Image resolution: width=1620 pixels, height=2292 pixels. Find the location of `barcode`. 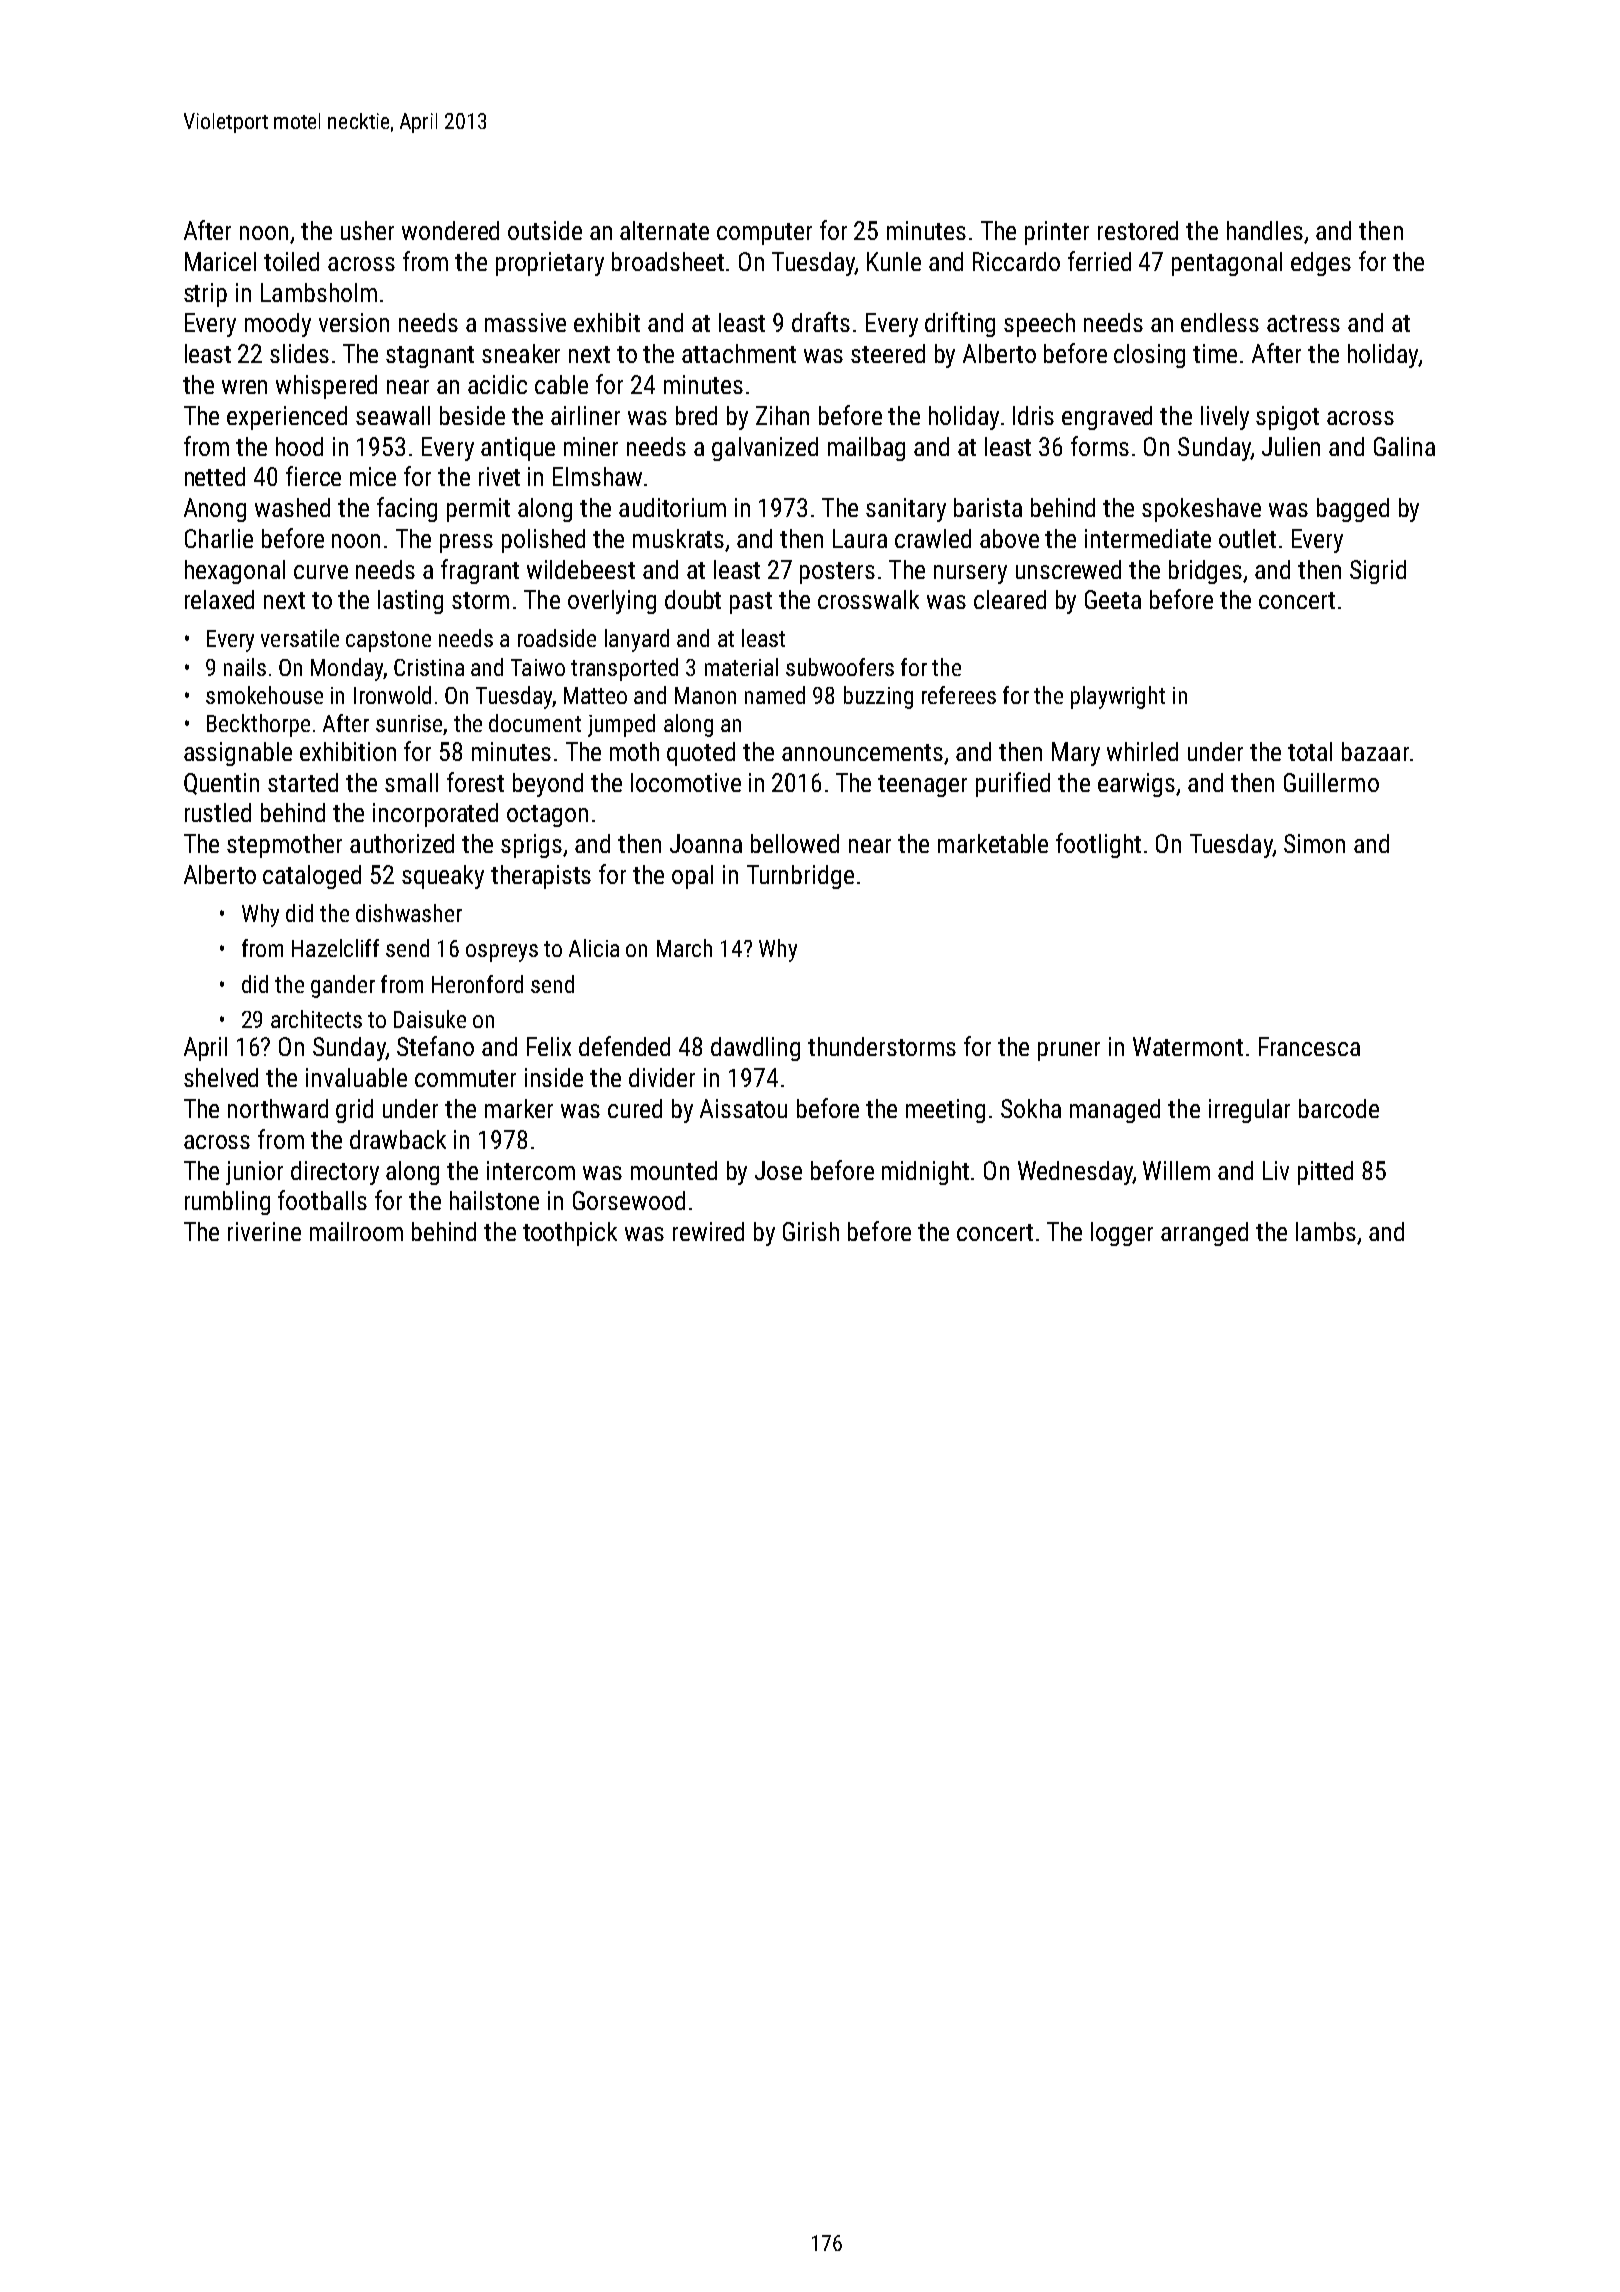

barcode is located at coordinates (1339, 1108).
